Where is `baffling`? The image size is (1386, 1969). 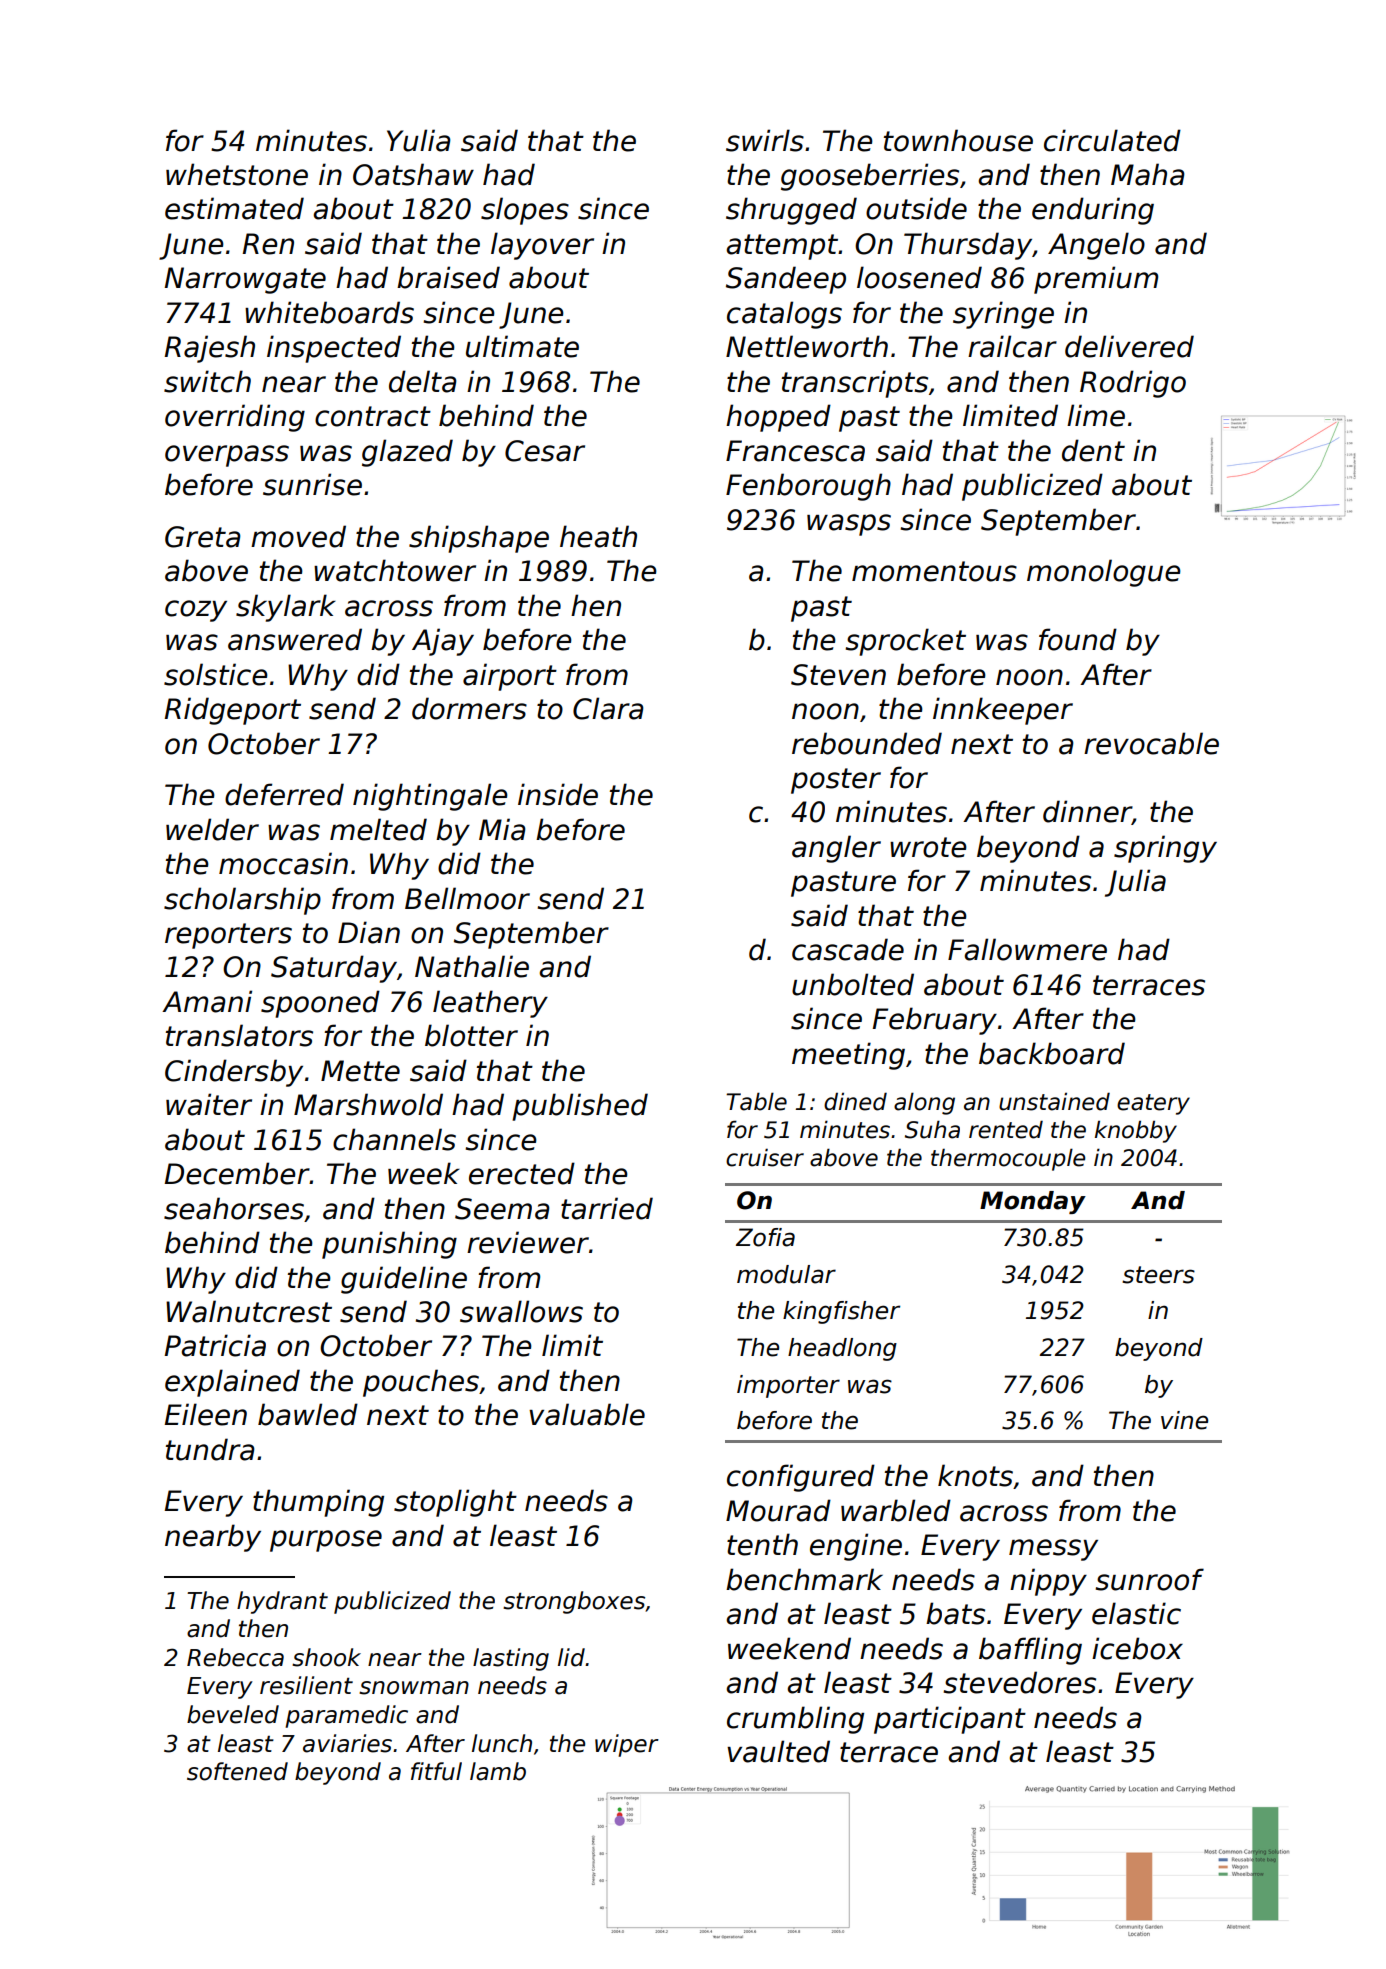 baffling is located at coordinates (1030, 1651).
